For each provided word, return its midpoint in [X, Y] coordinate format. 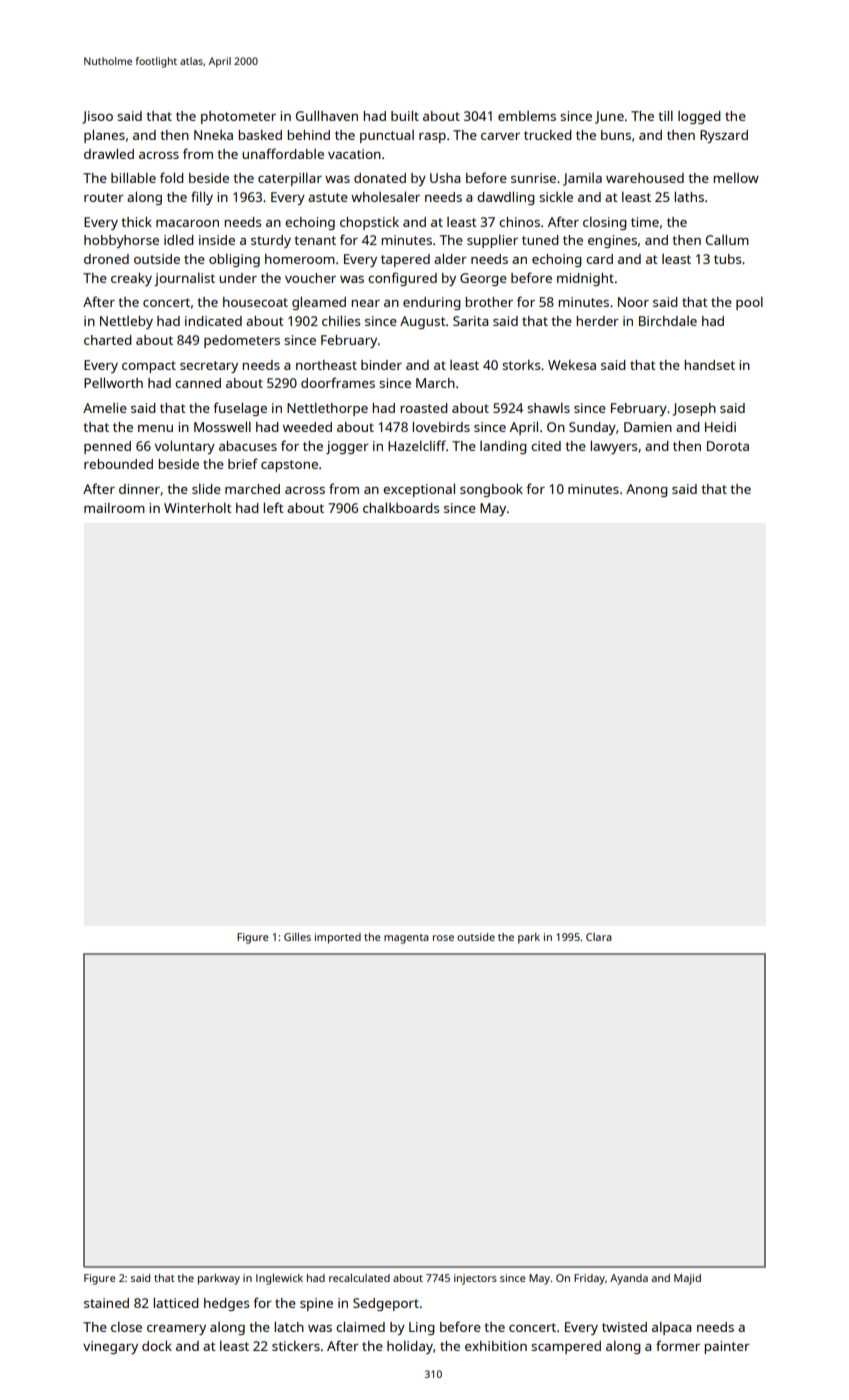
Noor [633, 302]
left [273, 507]
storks [521, 365]
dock [157, 1346]
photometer [238, 117]
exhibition [496, 1346]
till [665, 115]
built [405, 115]
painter [727, 1347]
